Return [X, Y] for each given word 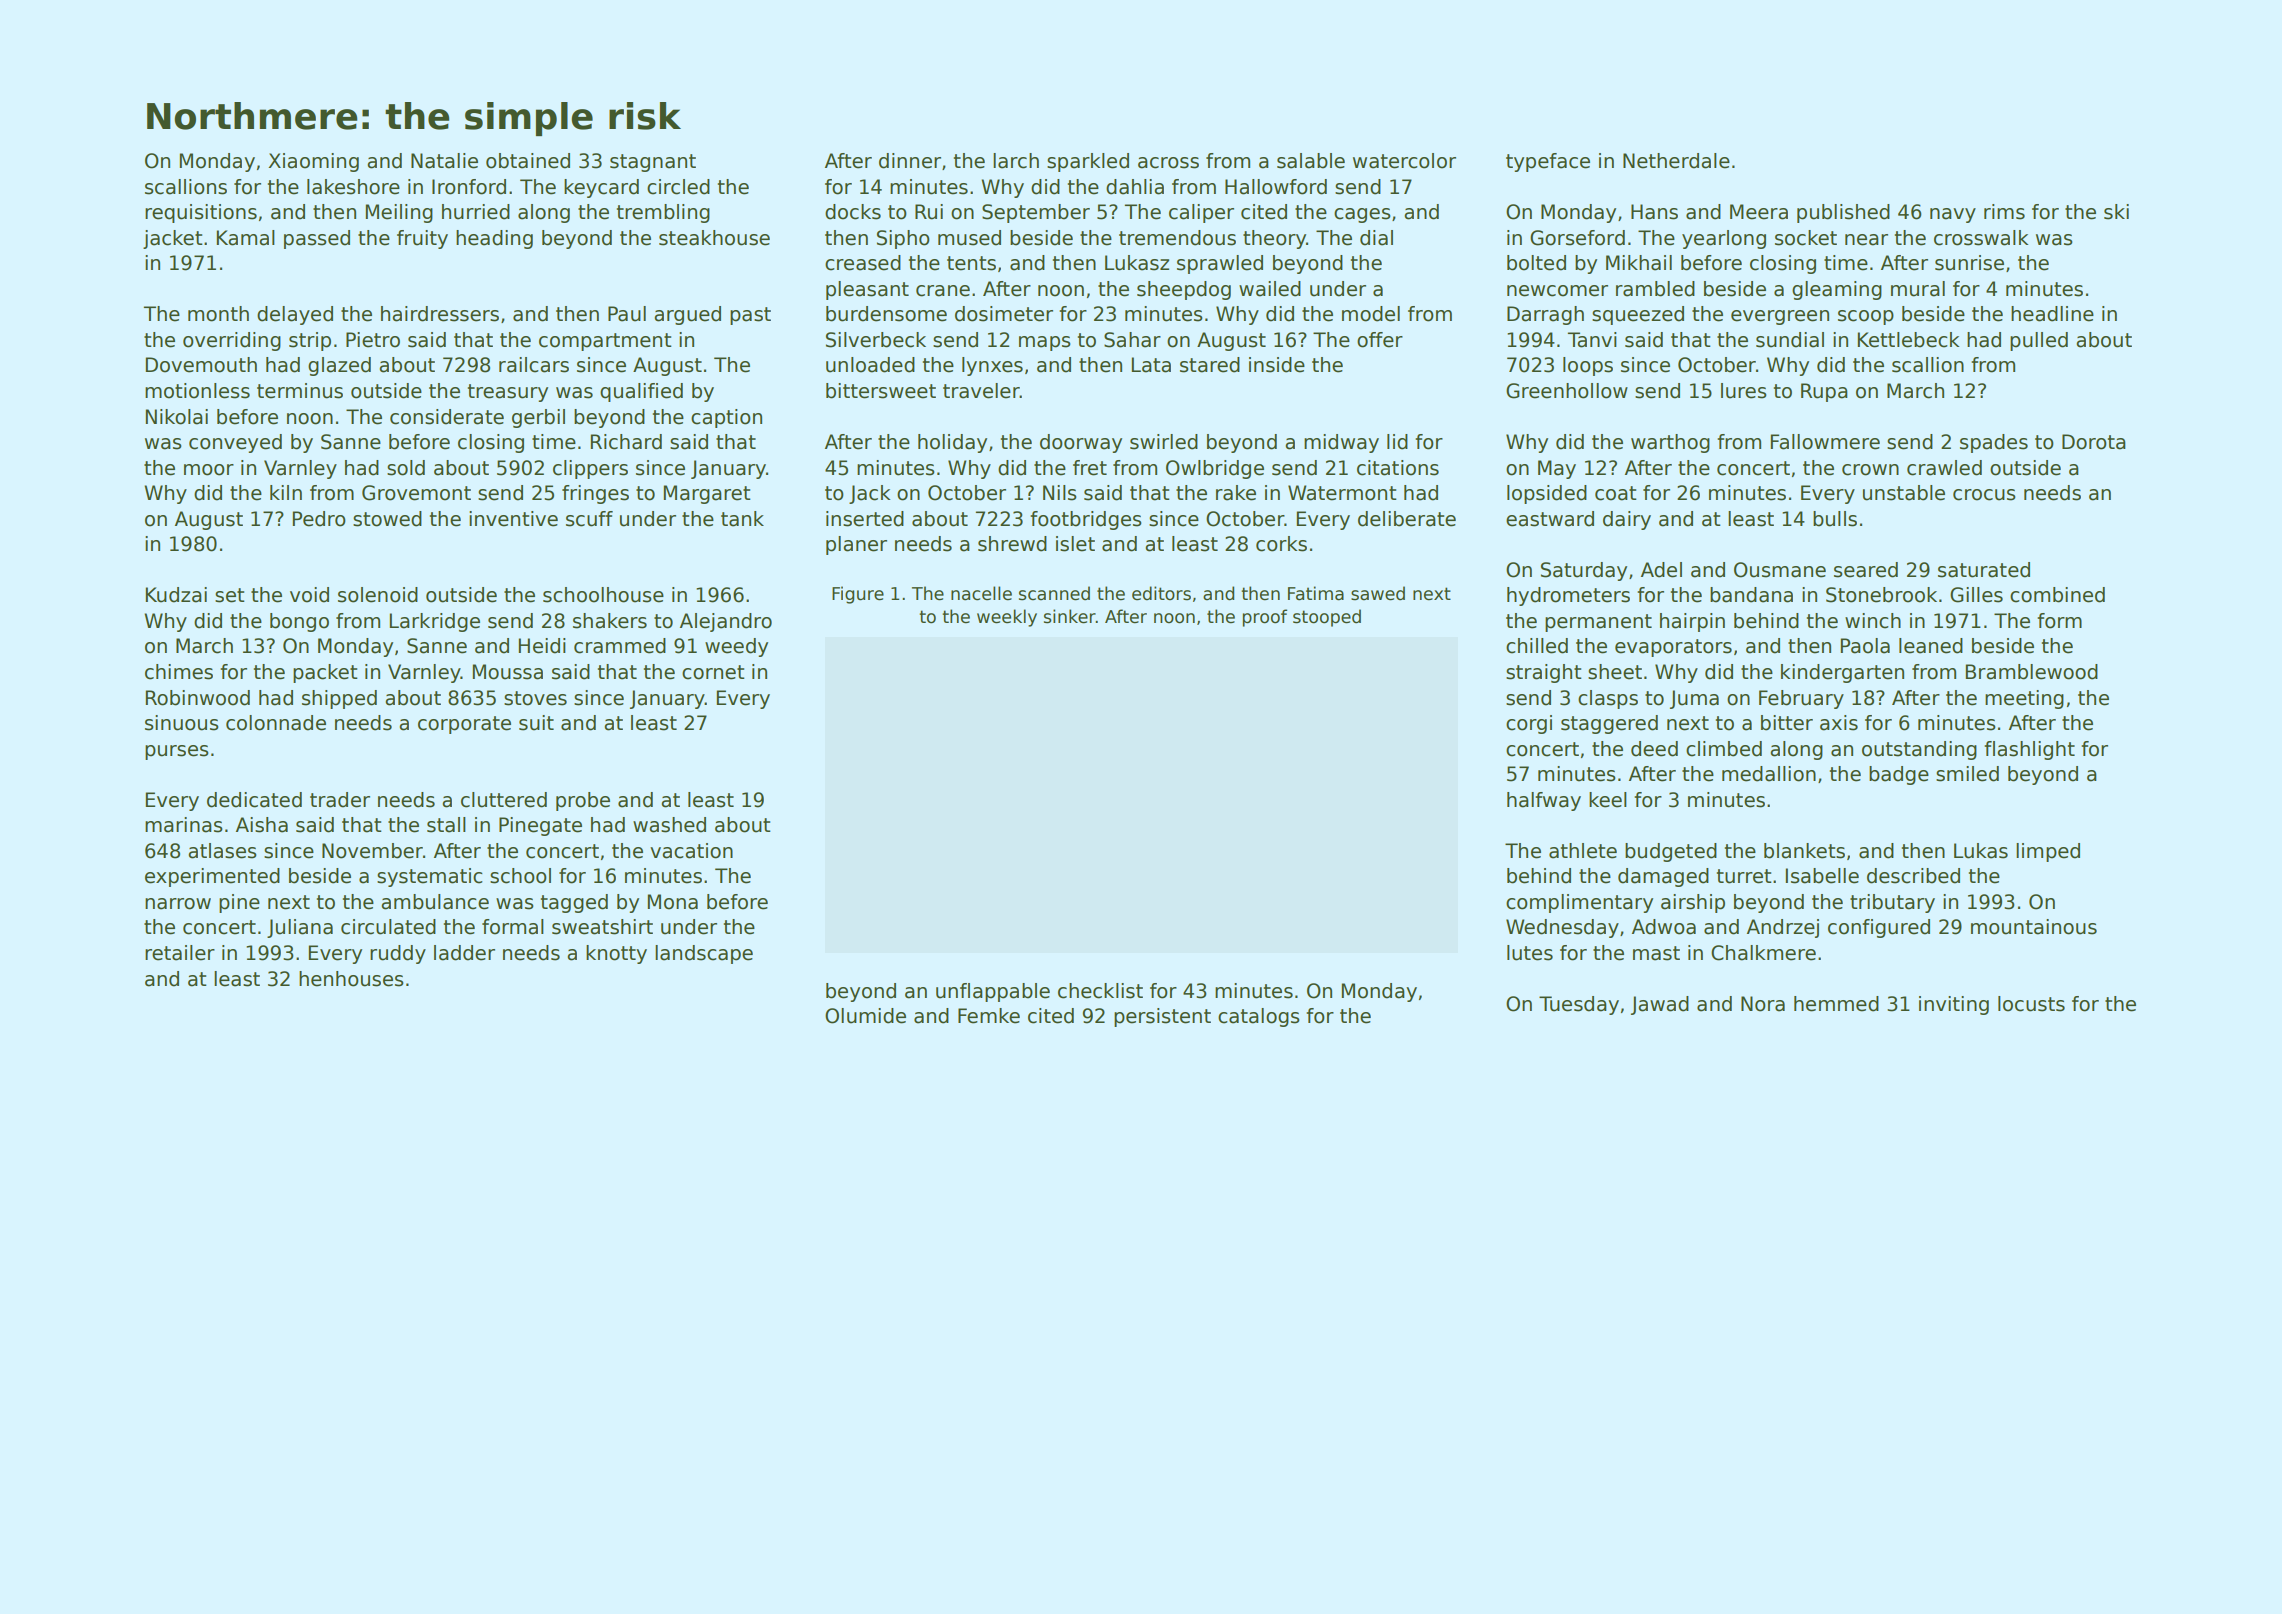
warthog [1670, 443]
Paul [627, 314]
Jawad [1660, 1005]
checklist [1100, 991]
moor [209, 470]
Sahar [1132, 340]
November [372, 851]
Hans [1654, 212]
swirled [1164, 442]
